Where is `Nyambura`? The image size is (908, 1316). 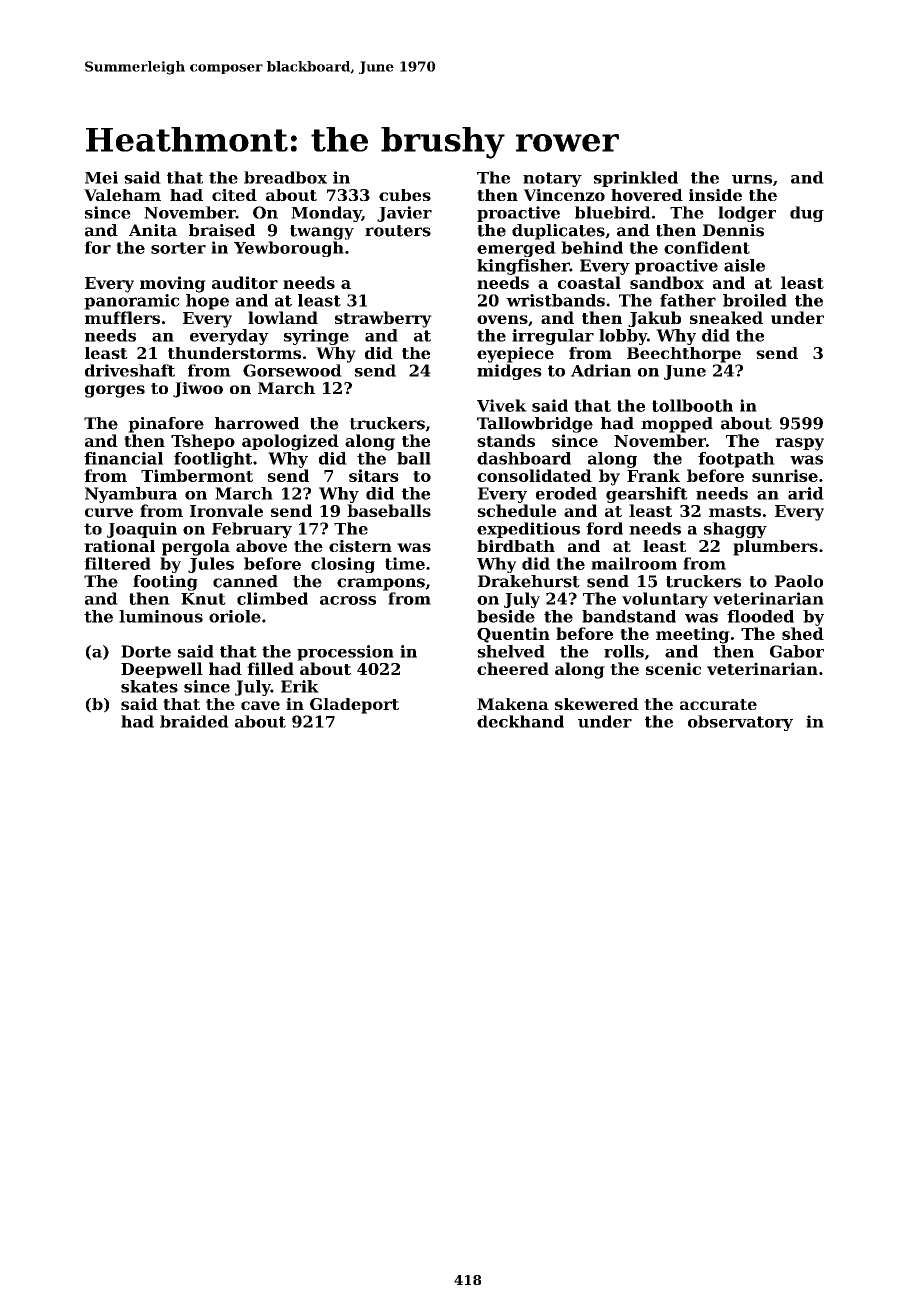 Nyambura is located at coordinates (131, 495).
